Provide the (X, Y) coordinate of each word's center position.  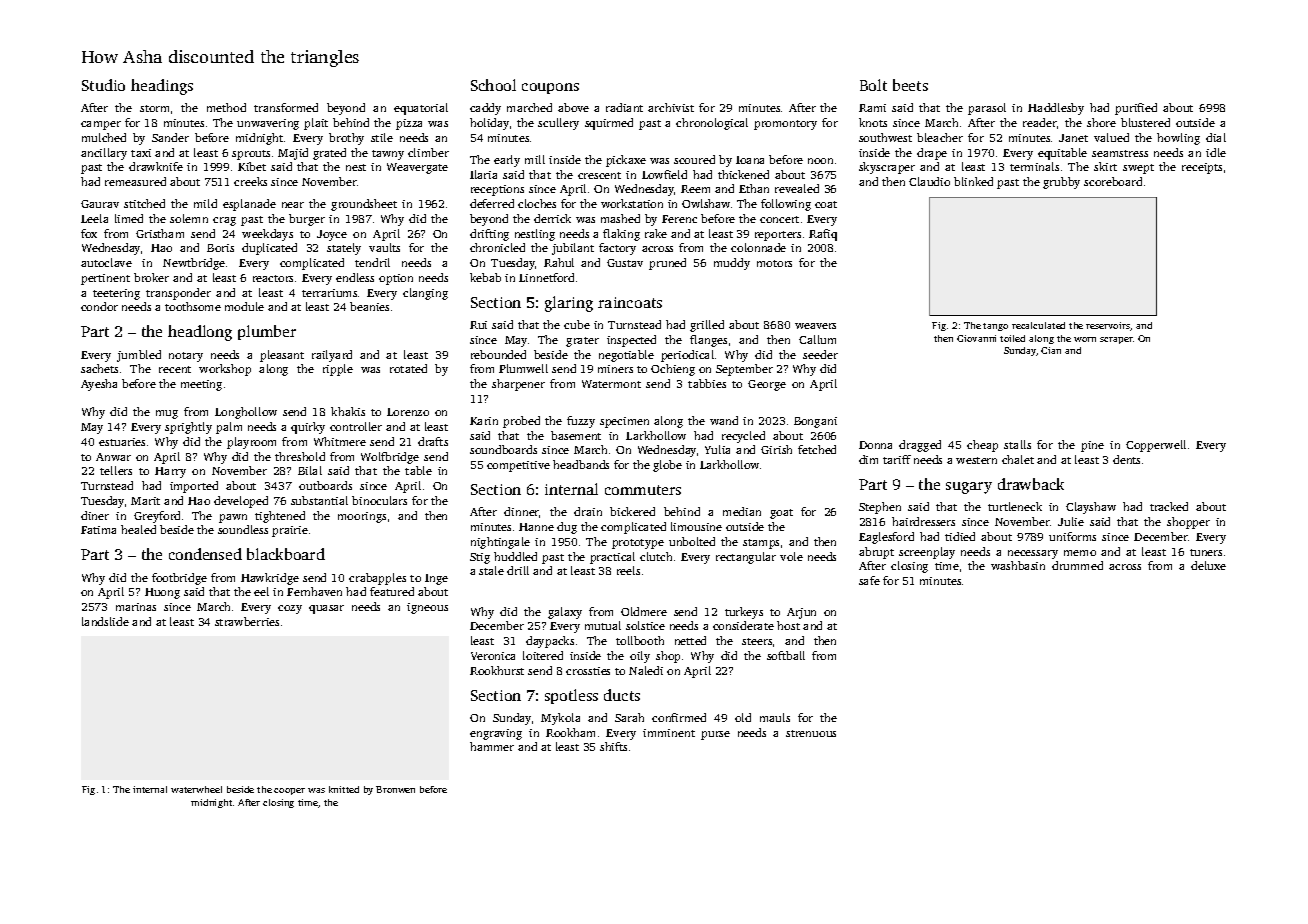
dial (1216, 137)
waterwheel (196, 789)
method (226, 107)
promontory (785, 125)
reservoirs (1108, 326)
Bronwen (395, 789)
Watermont (611, 384)
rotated (408, 368)
